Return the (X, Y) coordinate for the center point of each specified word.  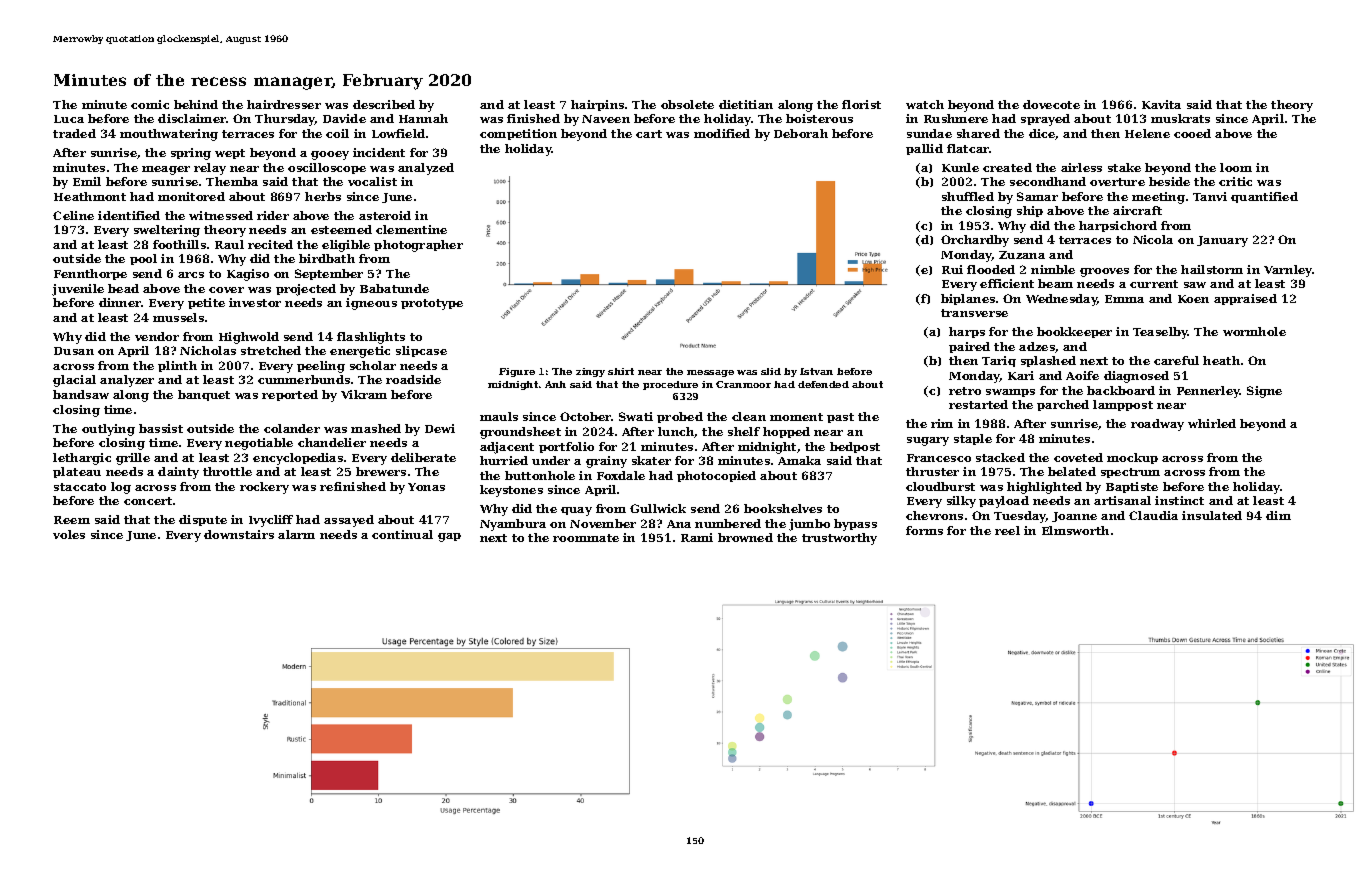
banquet (204, 395)
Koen (1193, 299)
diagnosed (1136, 377)
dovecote (1051, 104)
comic (150, 104)
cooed (1192, 133)
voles (69, 534)
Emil (87, 181)
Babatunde (394, 288)
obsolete (687, 104)
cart (649, 134)
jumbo (809, 525)
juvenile (78, 290)
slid (771, 371)
